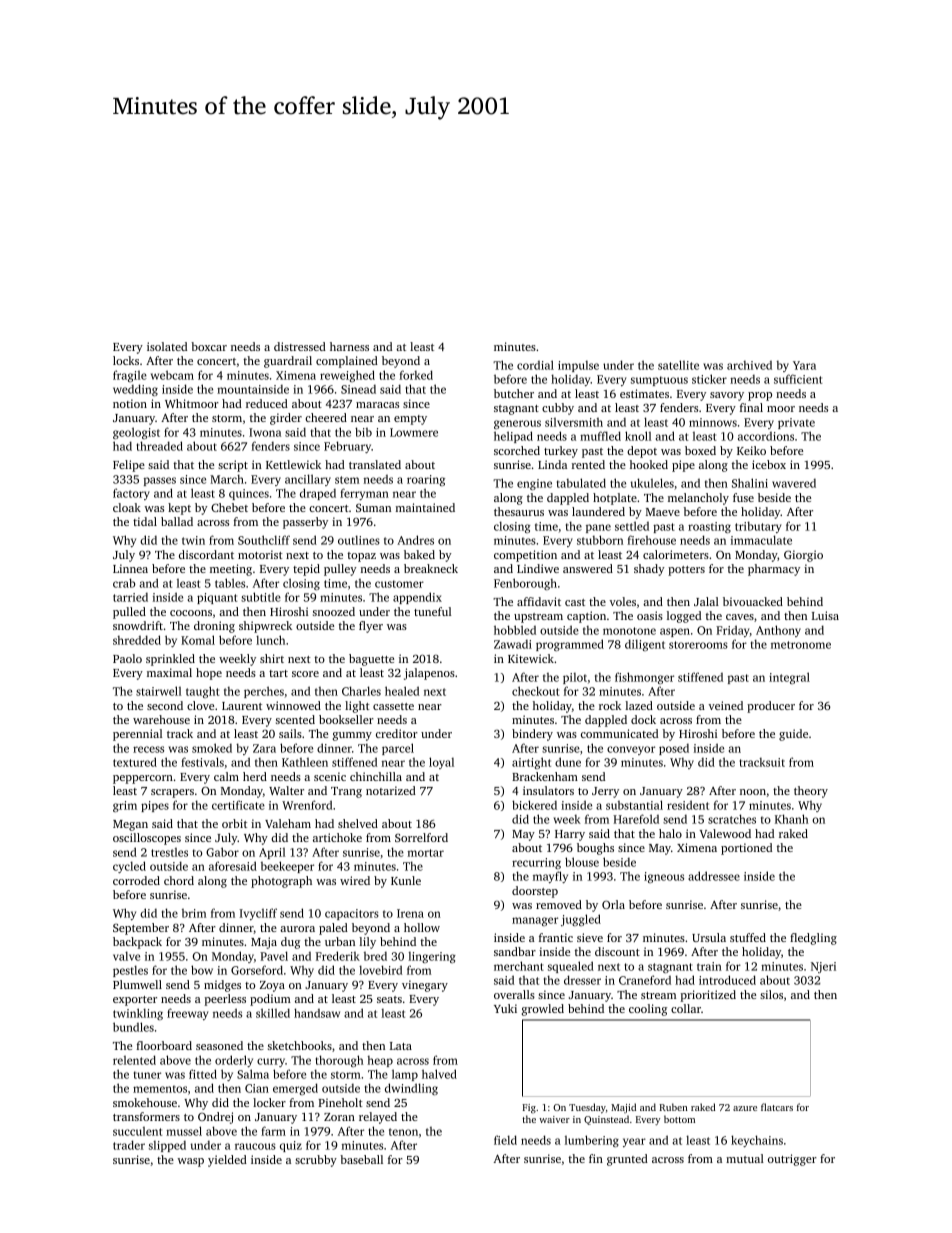 The image size is (952, 1233). Describe the element at coordinates (804, 365) in the screenshot. I see `Yara` at that location.
